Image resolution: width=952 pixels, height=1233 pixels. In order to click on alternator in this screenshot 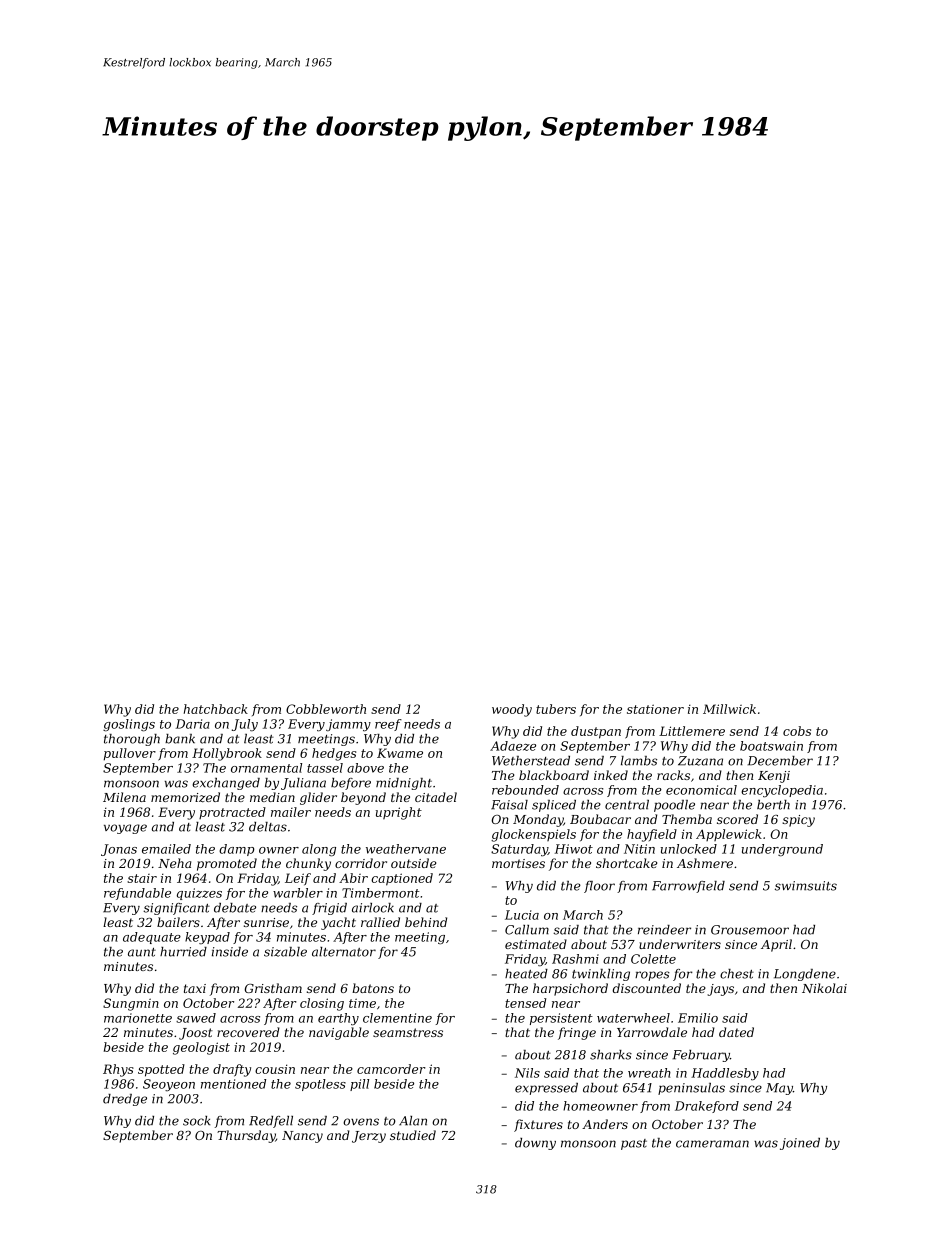, I will do `click(344, 952)`.
